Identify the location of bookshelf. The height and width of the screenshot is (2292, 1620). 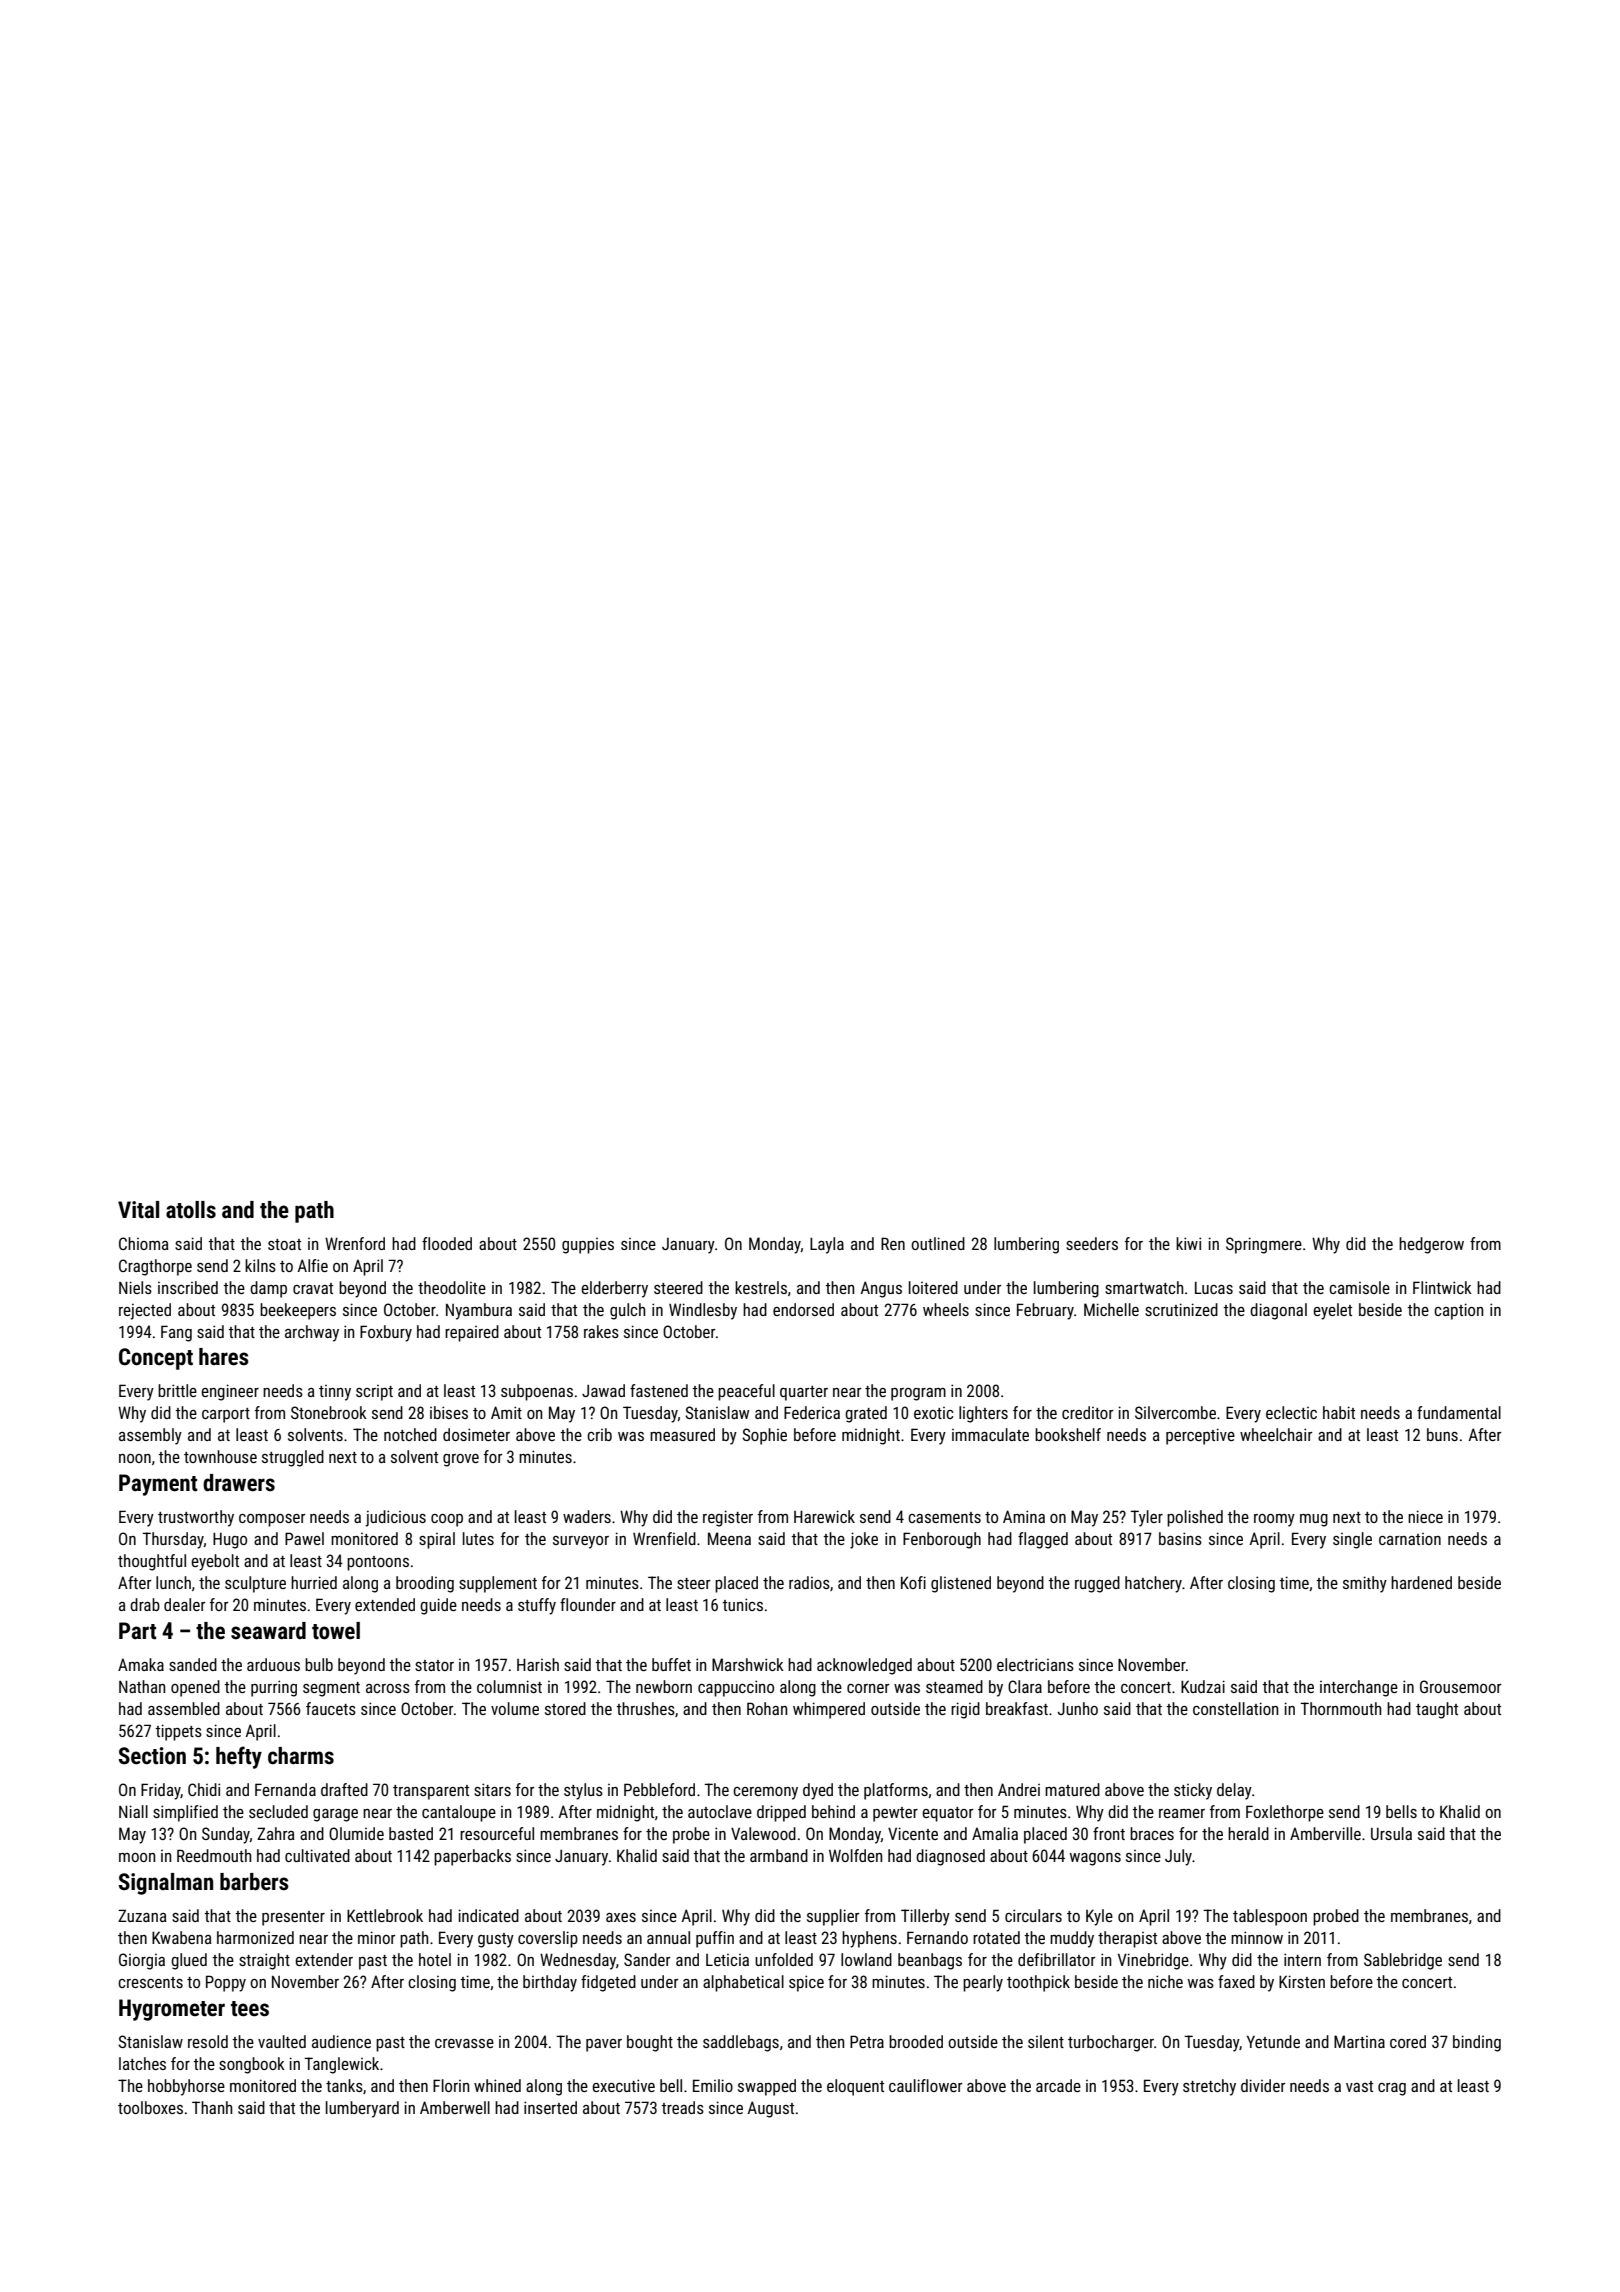
(1068, 1434).
